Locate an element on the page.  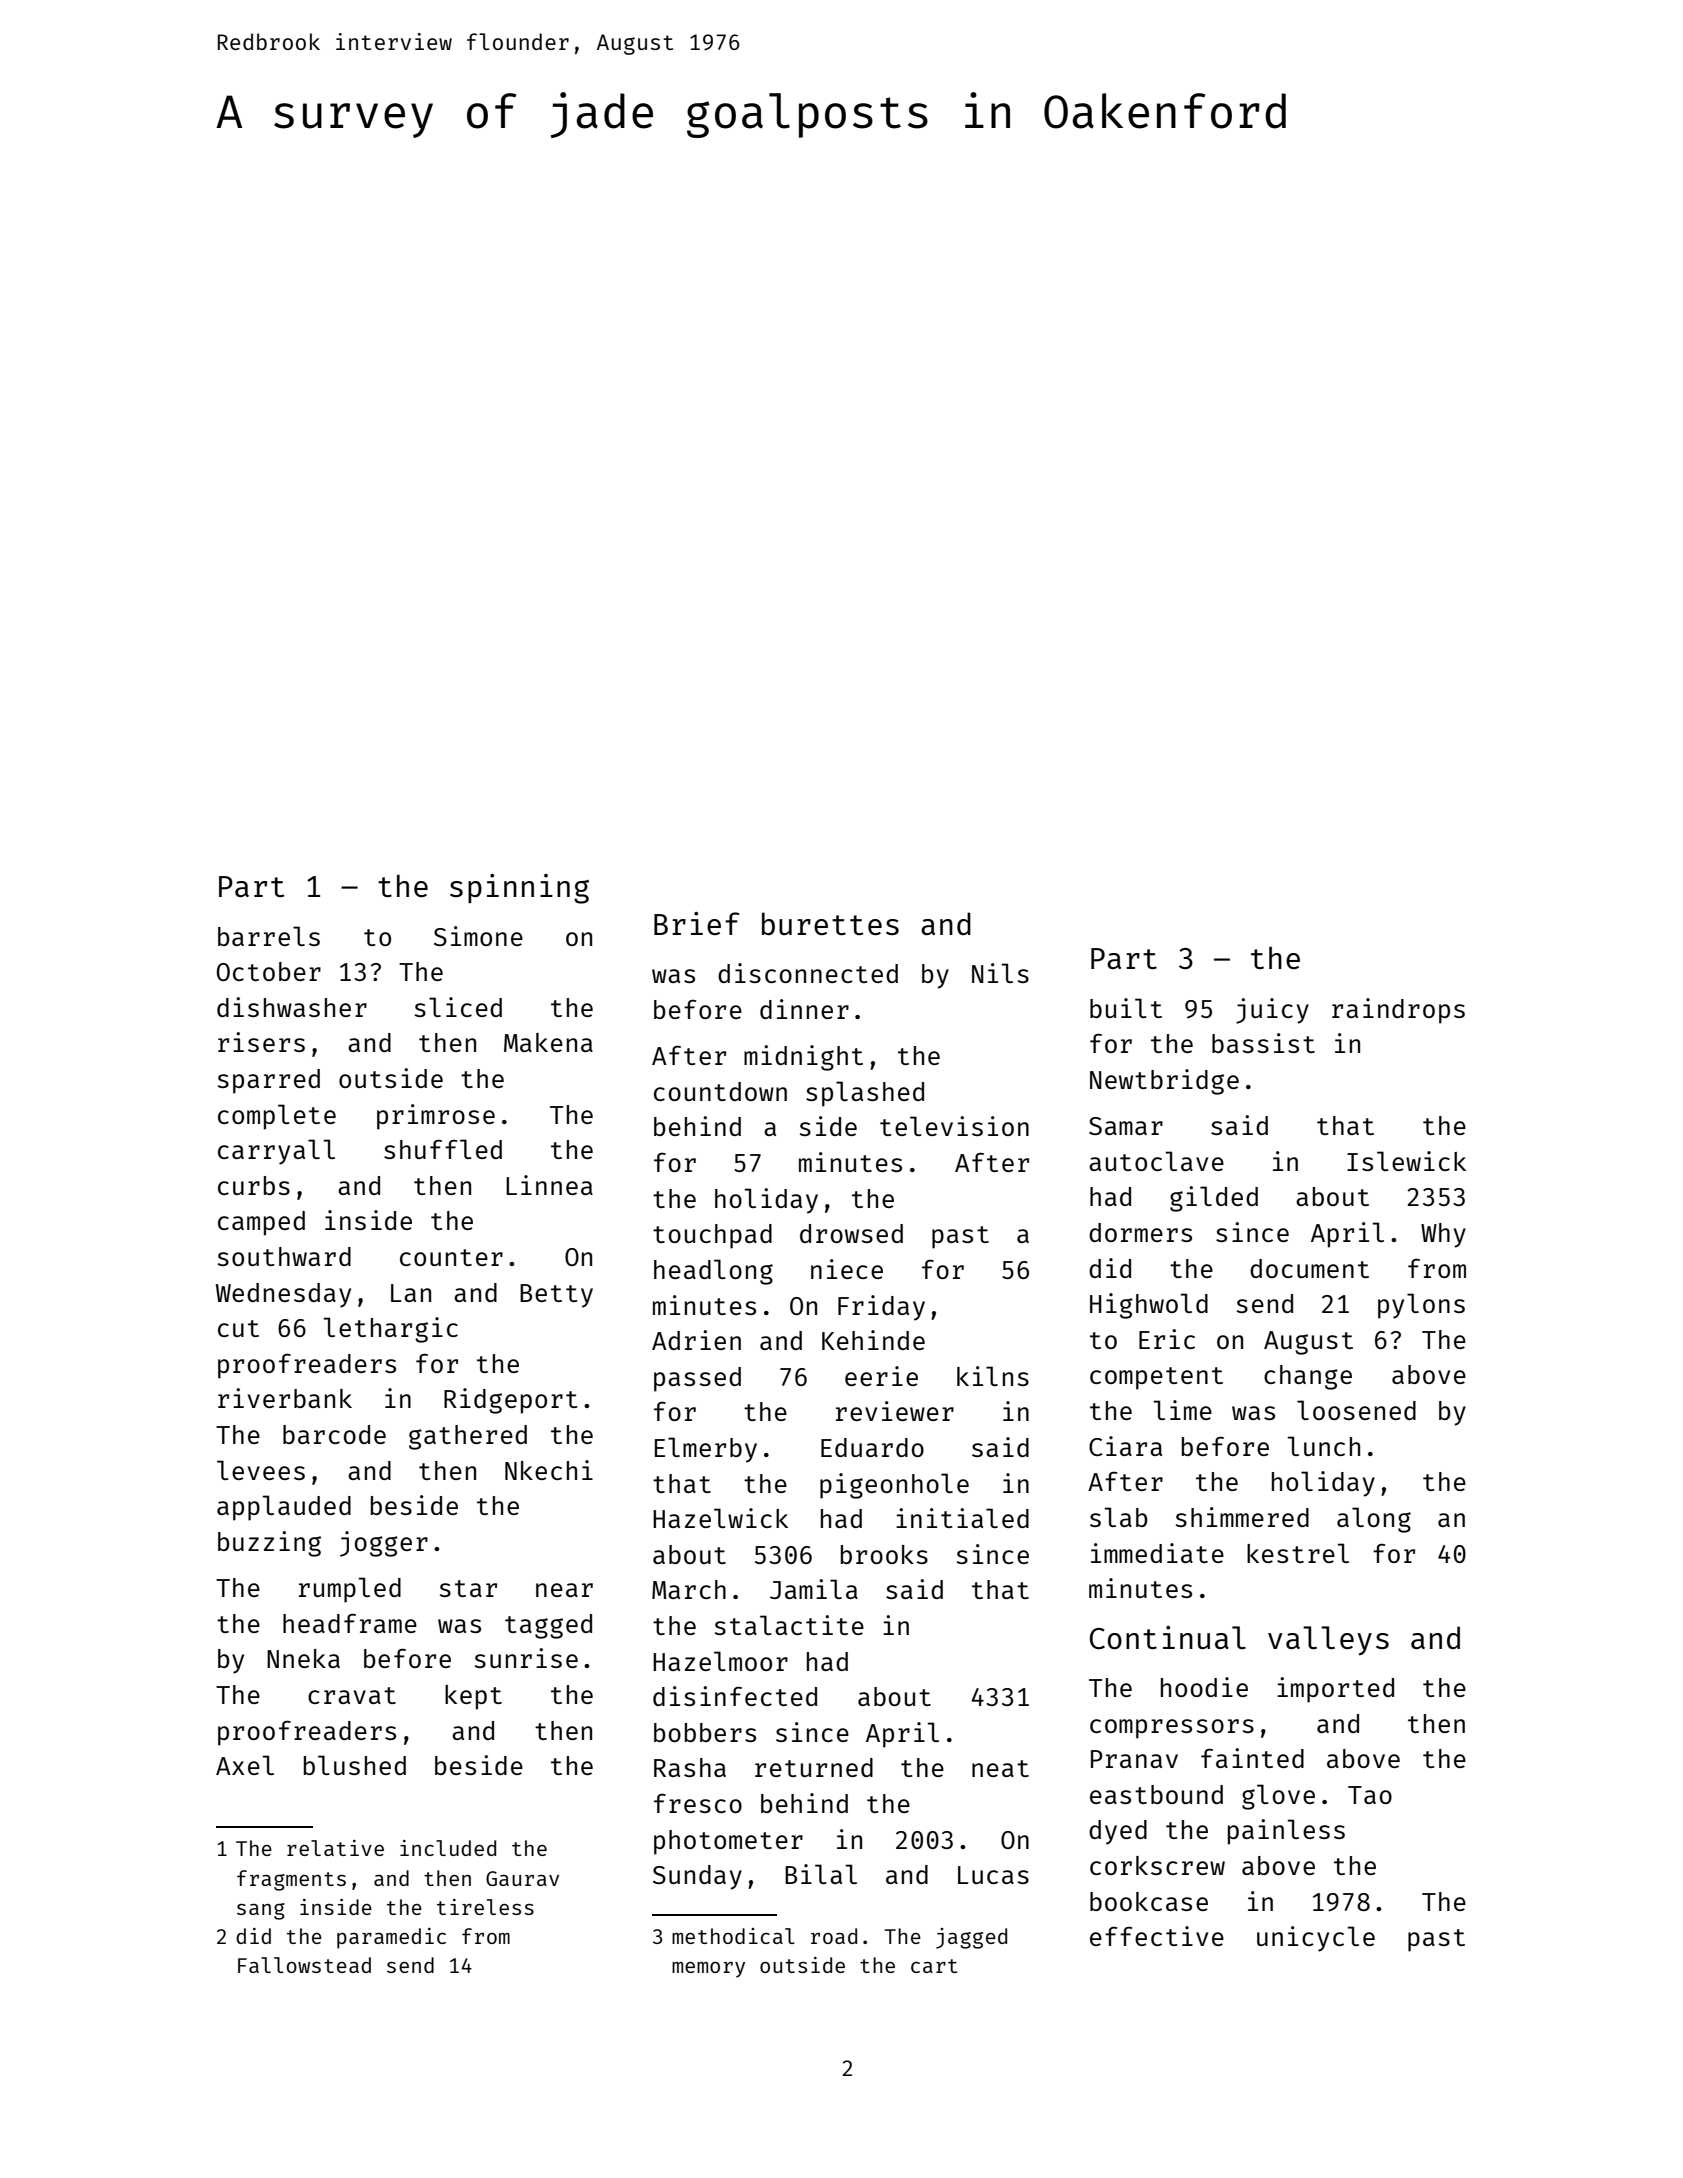
Islewick is located at coordinates (1406, 1161).
